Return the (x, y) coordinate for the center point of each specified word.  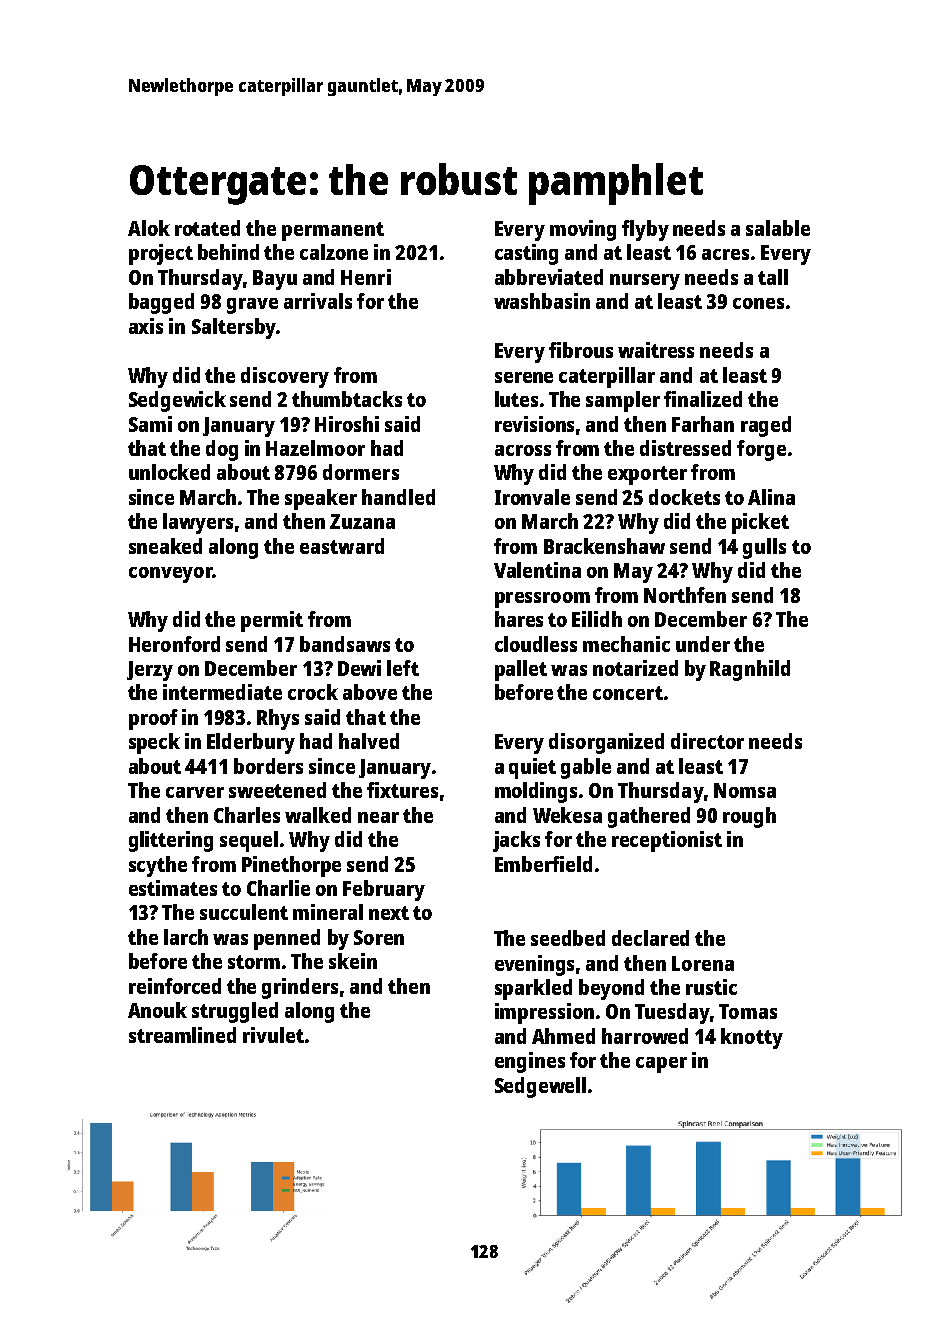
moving (583, 230)
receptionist (667, 841)
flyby (645, 230)
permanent (333, 231)
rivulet (273, 1035)
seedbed (568, 938)
